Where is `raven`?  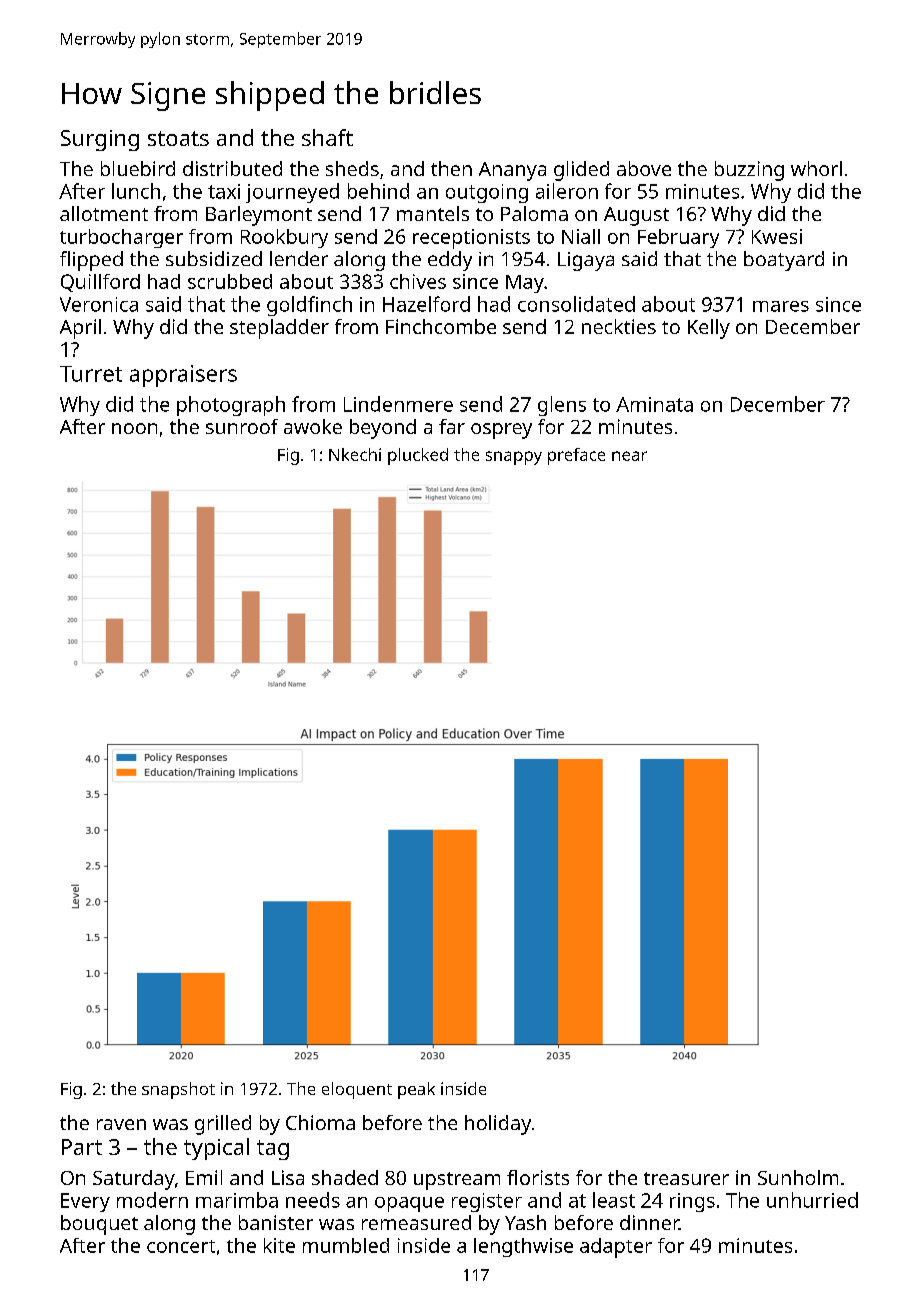 raven is located at coordinates (121, 1124).
